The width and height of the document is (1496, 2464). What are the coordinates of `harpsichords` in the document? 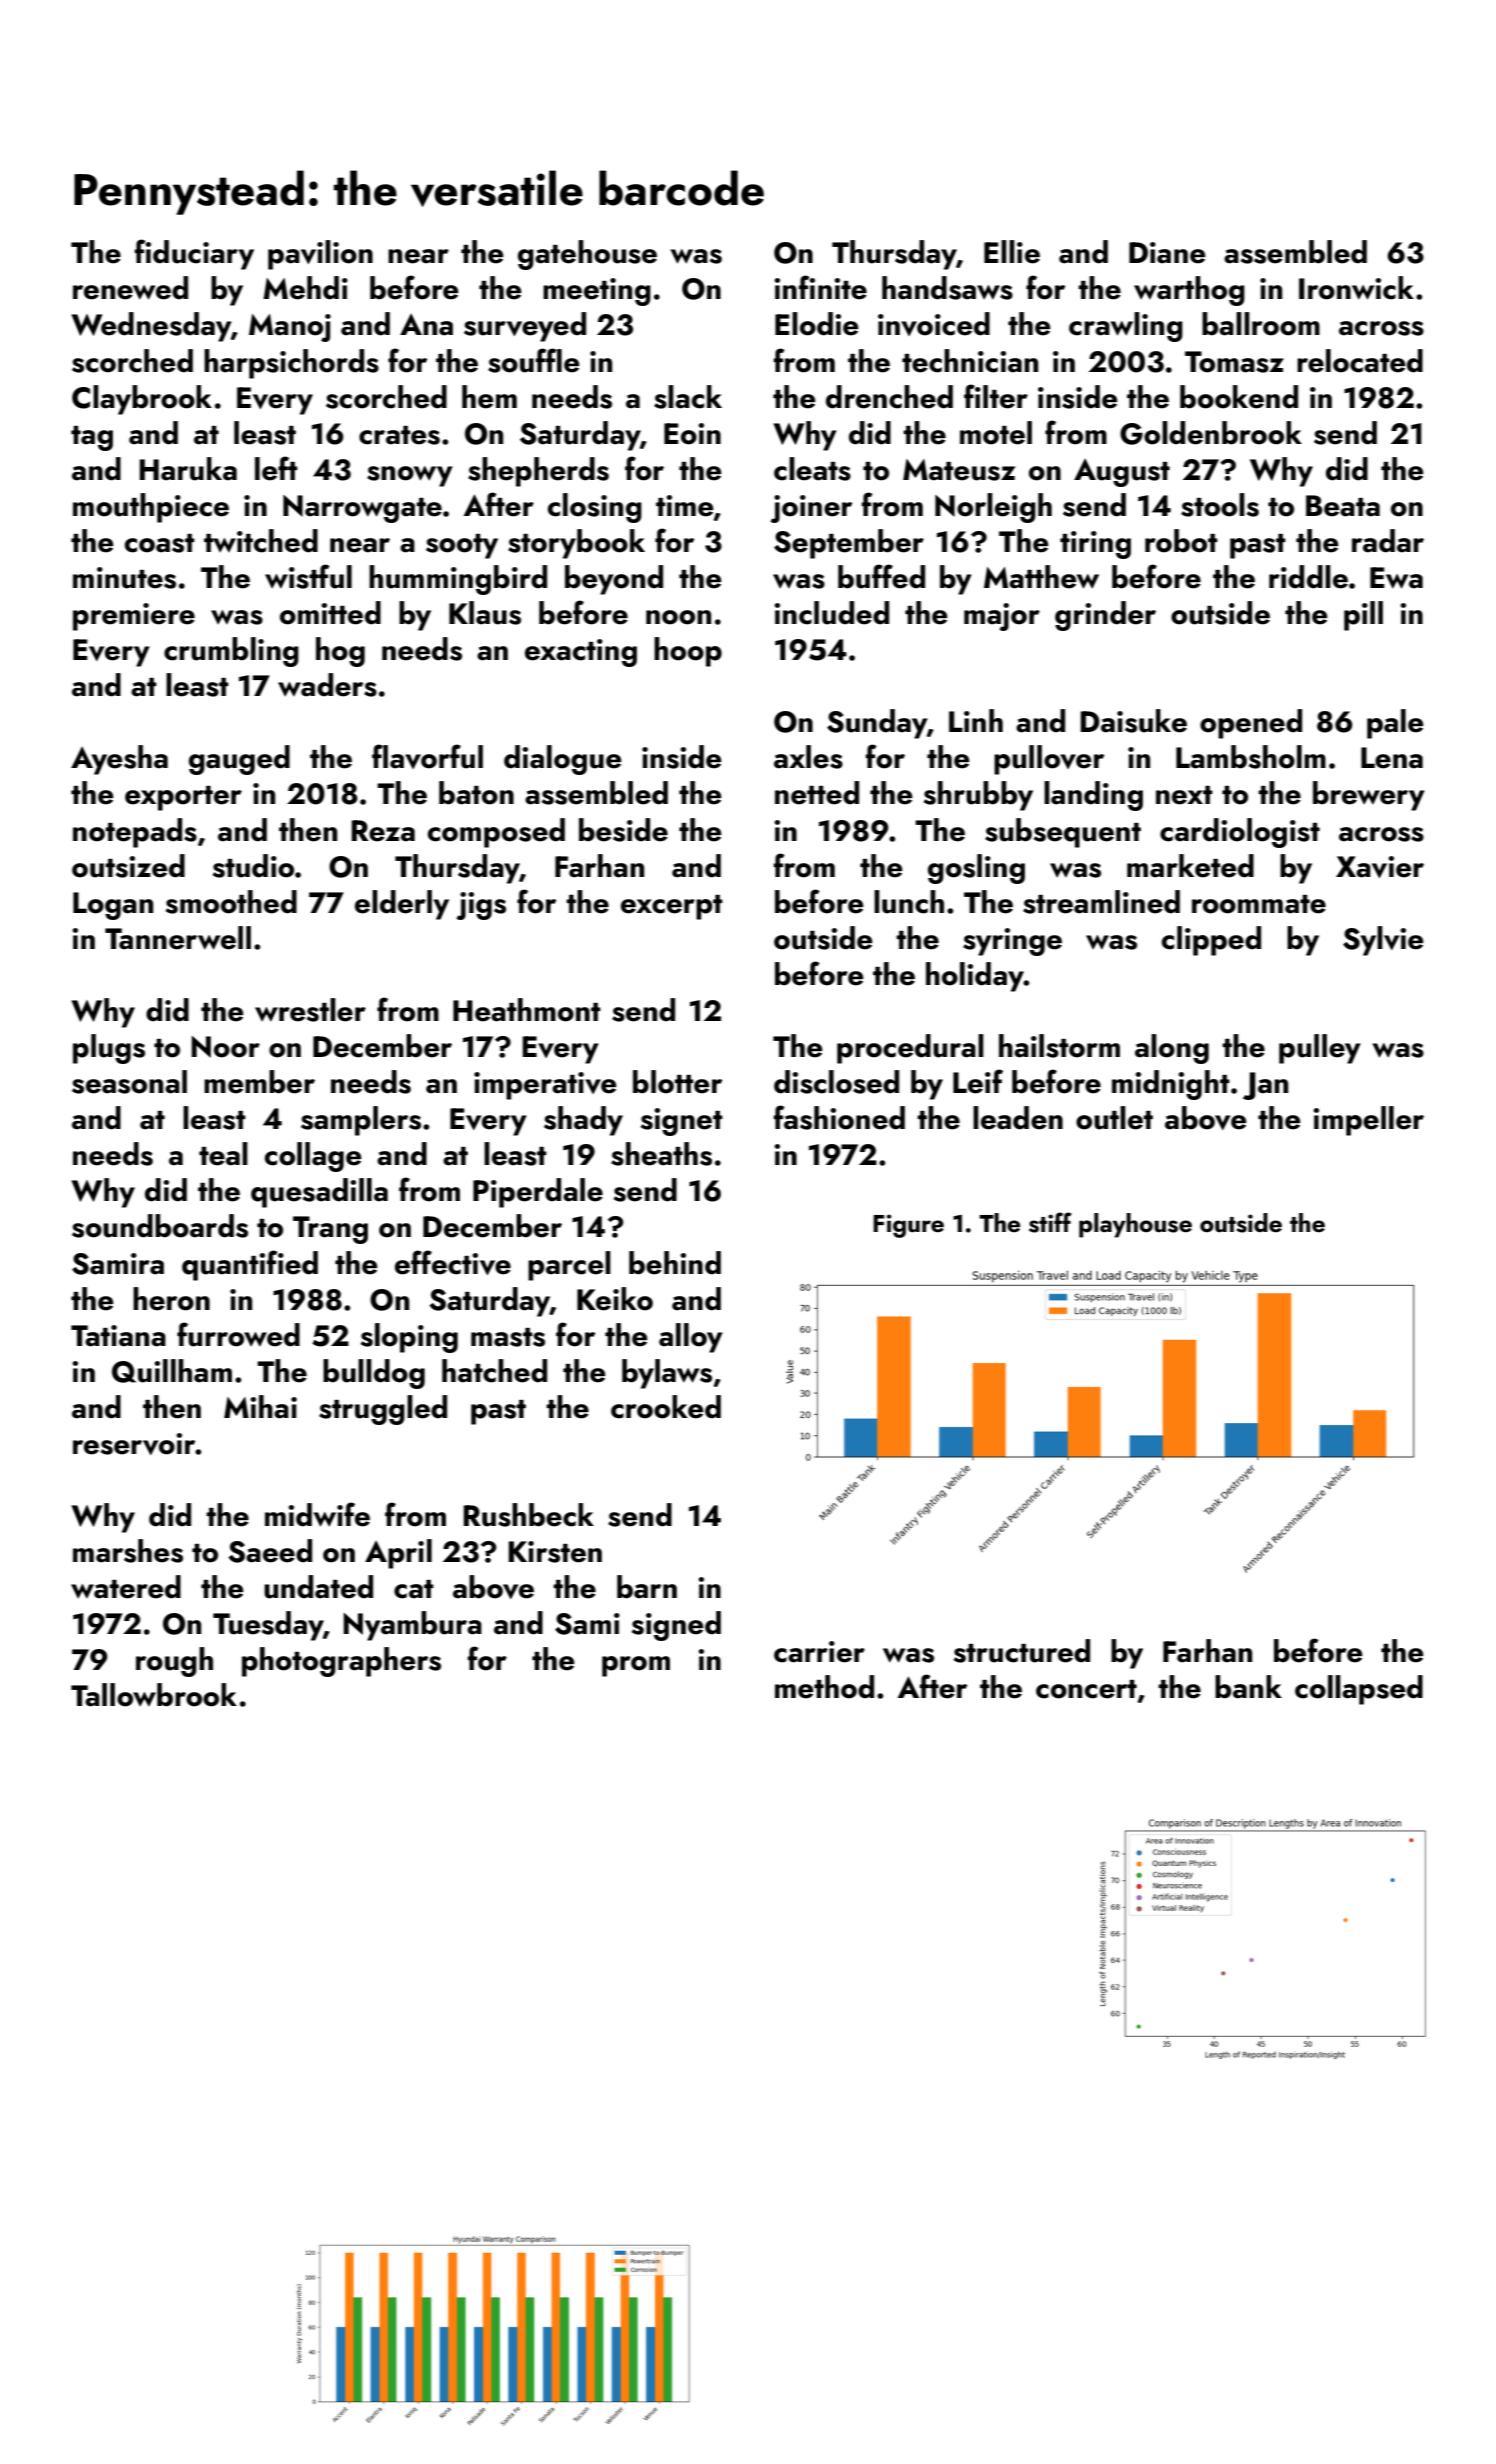 It's located at (291, 364).
